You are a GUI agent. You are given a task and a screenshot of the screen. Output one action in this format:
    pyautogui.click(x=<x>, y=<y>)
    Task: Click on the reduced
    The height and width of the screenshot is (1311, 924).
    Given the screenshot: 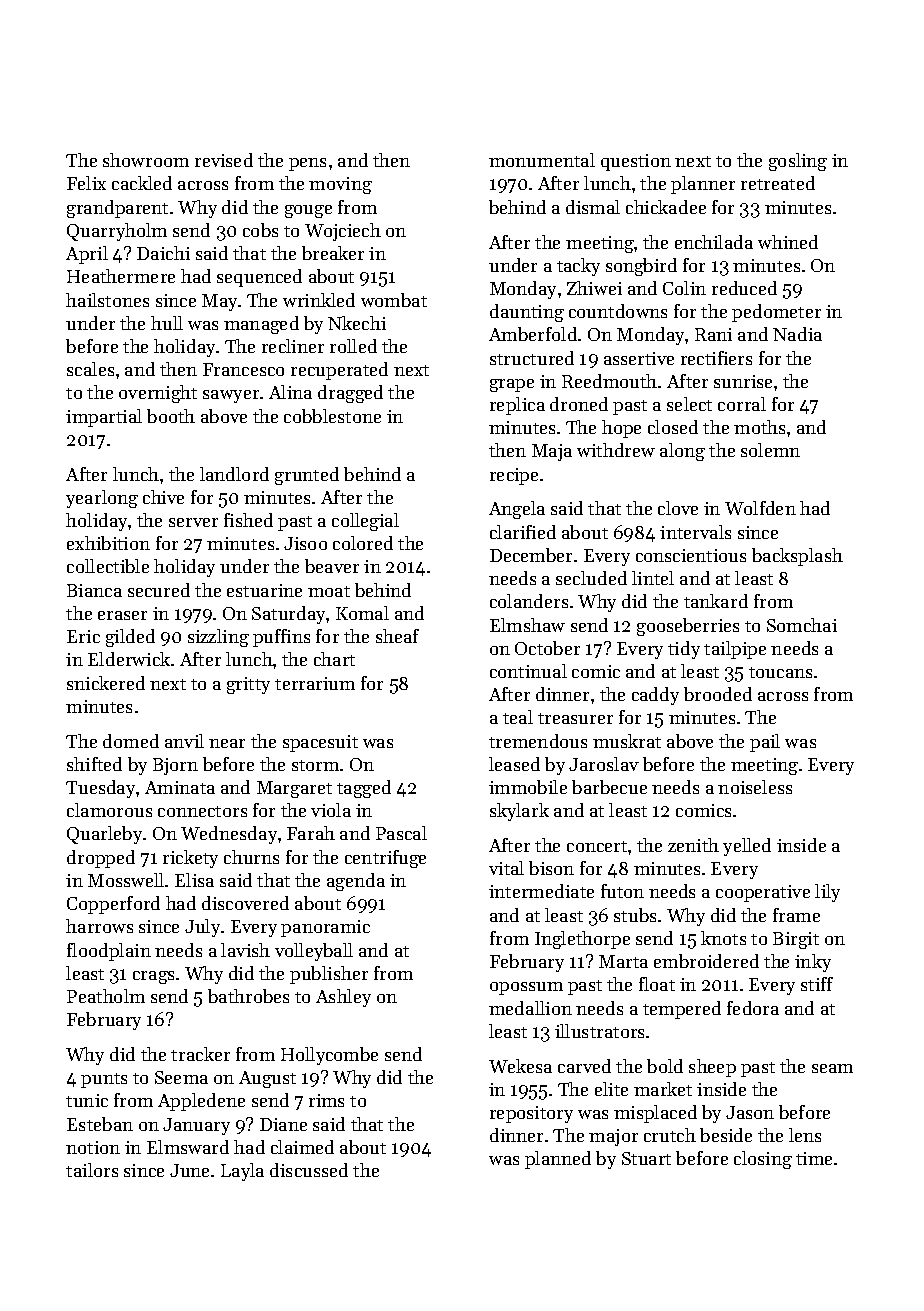 What is the action you would take?
    pyautogui.click(x=744, y=288)
